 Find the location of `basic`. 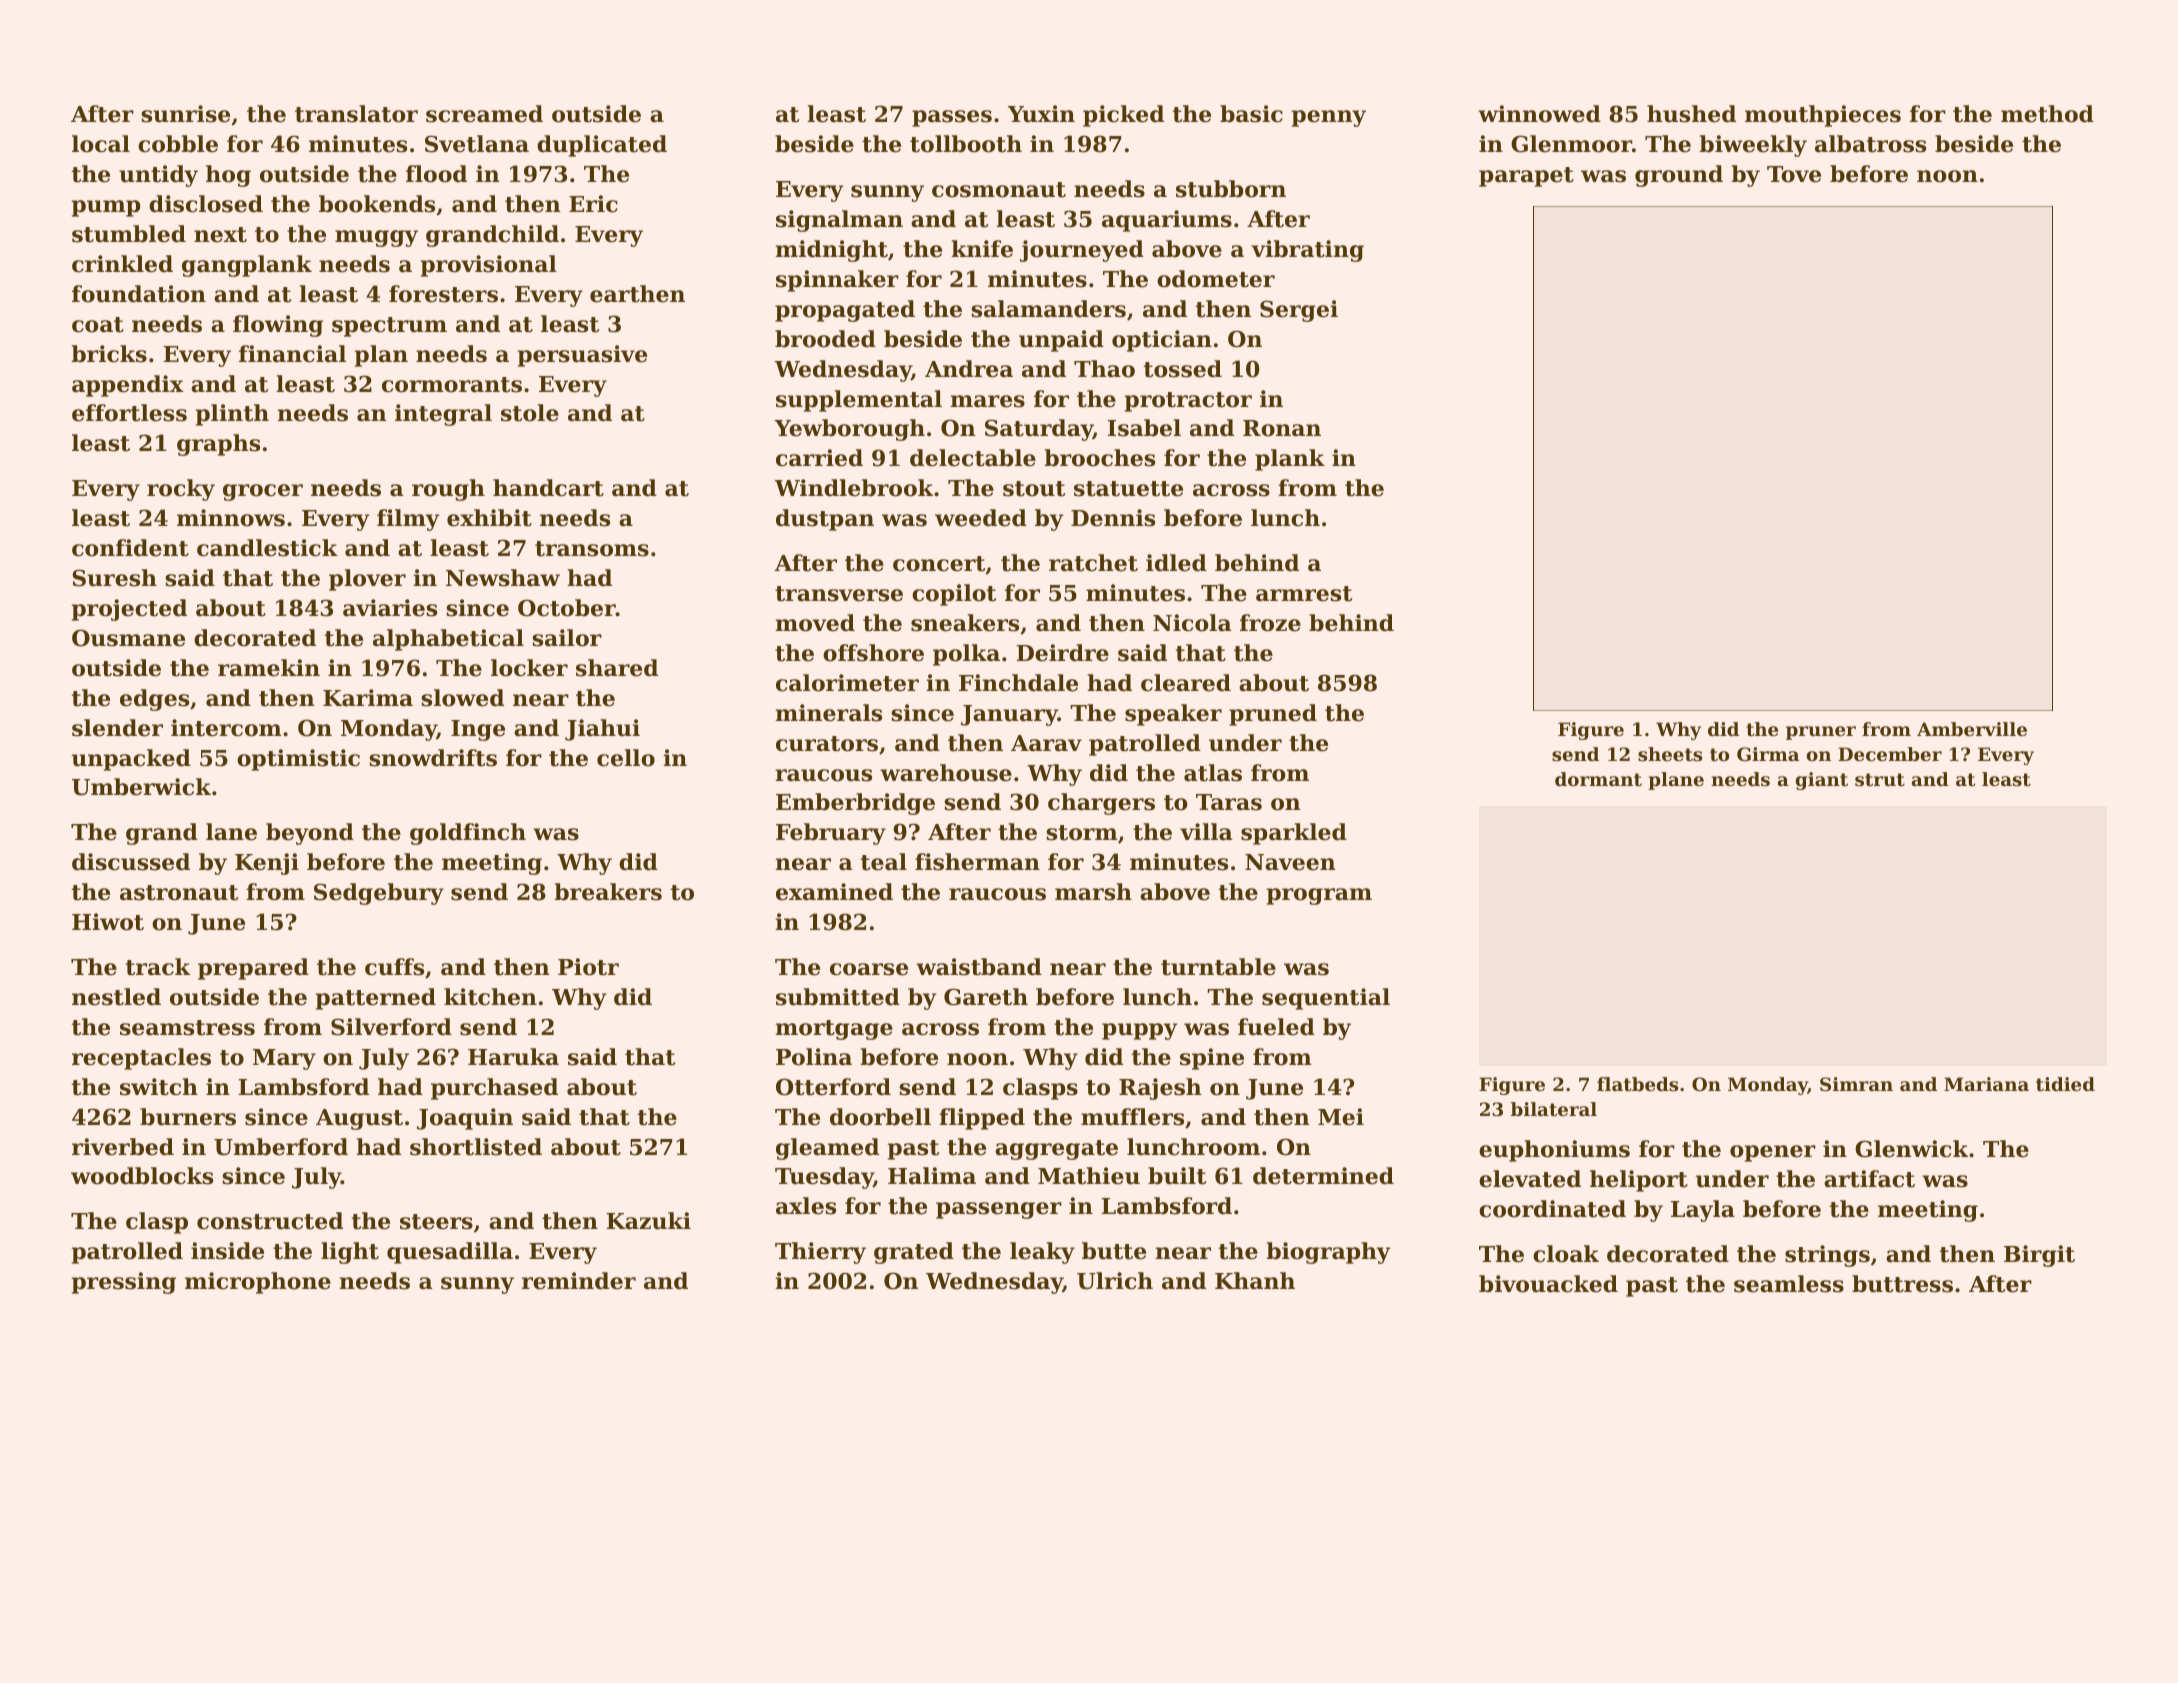

basic is located at coordinates (1251, 114).
